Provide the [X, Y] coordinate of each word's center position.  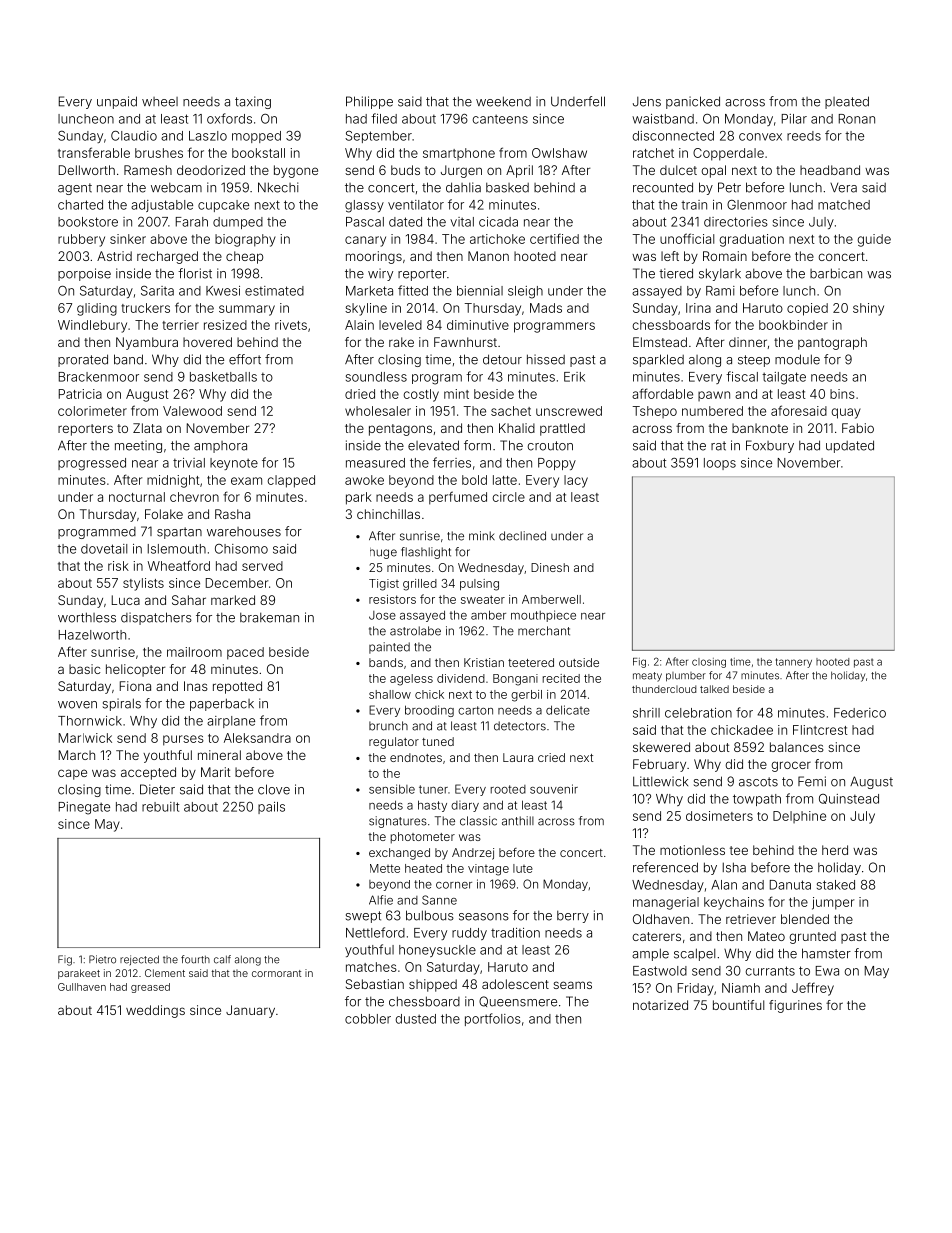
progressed [92, 464]
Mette [385, 868]
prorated [83, 360]
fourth [195, 959]
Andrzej [473, 854]
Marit [216, 772]
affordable [662, 393]
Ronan [857, 119]
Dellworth [87, 170]
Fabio [858, 428]
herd [835, 850]
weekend [503, 101]
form [477, 445]
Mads [546, 308]
